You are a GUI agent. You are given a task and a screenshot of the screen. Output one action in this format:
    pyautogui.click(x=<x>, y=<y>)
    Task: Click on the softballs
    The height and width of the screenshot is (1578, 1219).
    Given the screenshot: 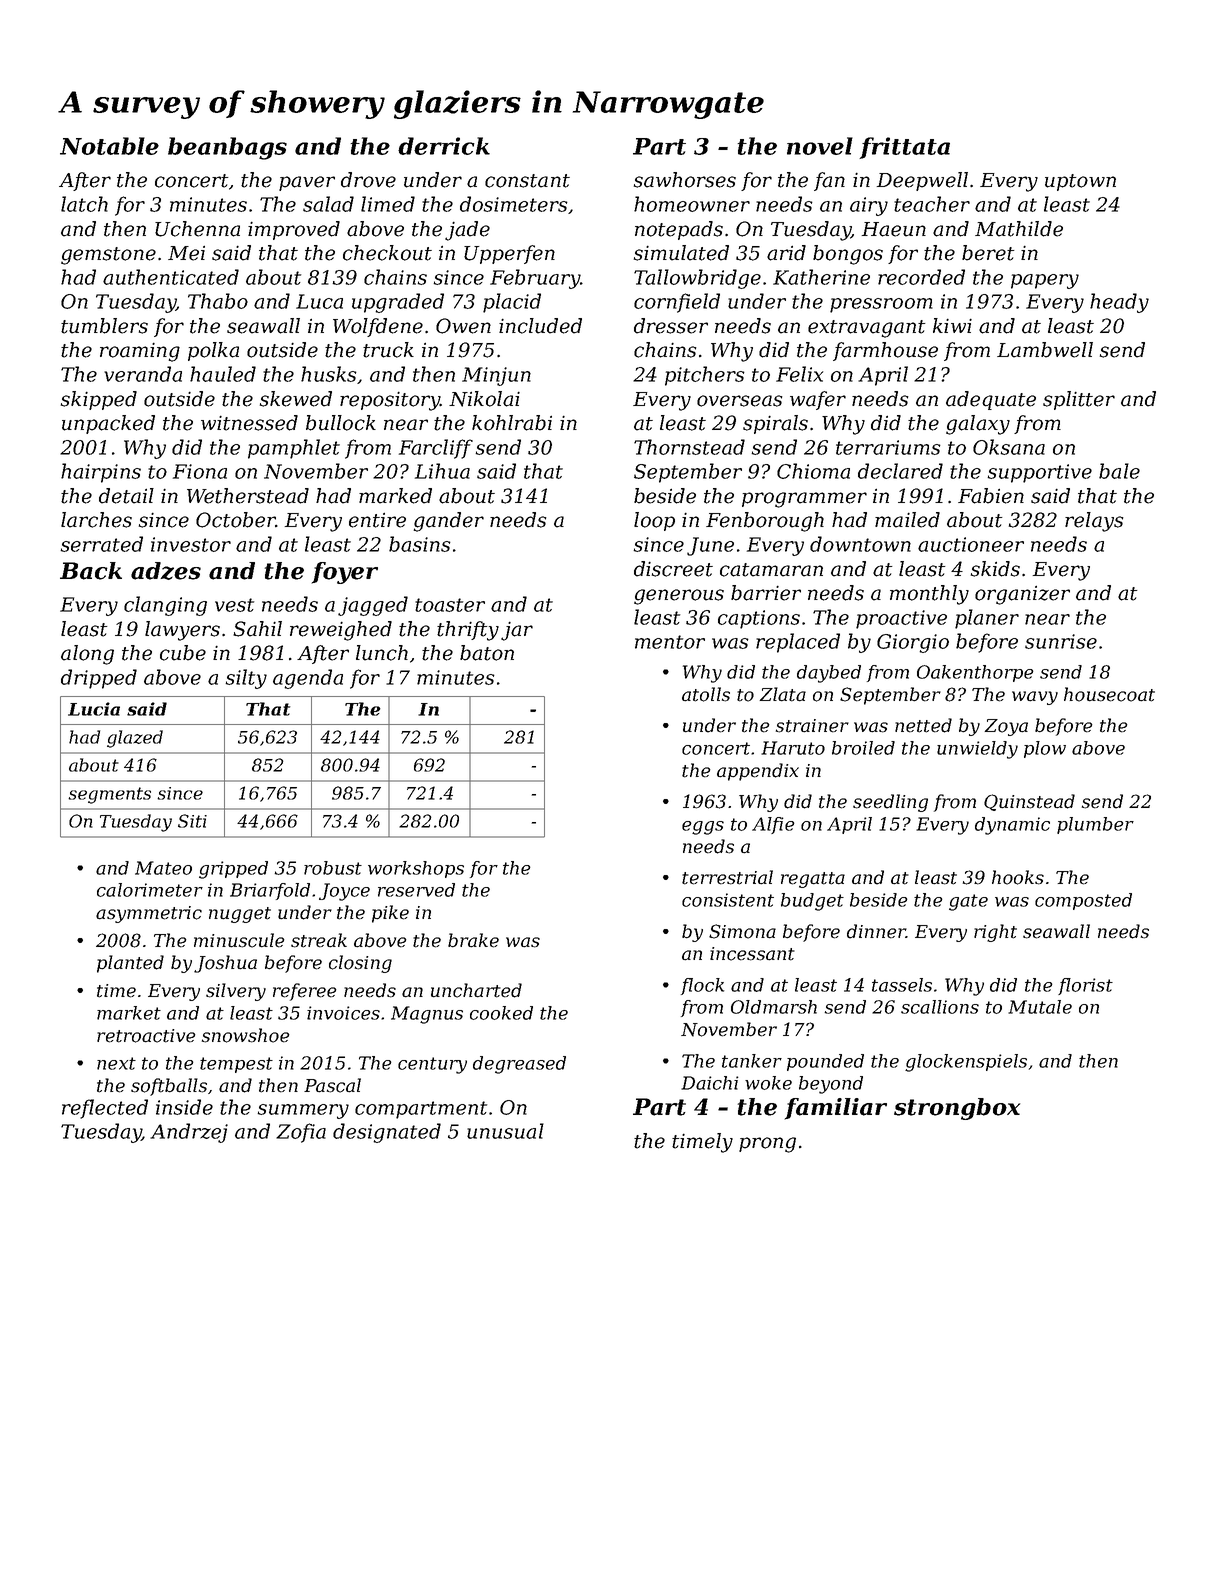 What is the action you would take?
    pyautogui.click(x=169, y=1087)
